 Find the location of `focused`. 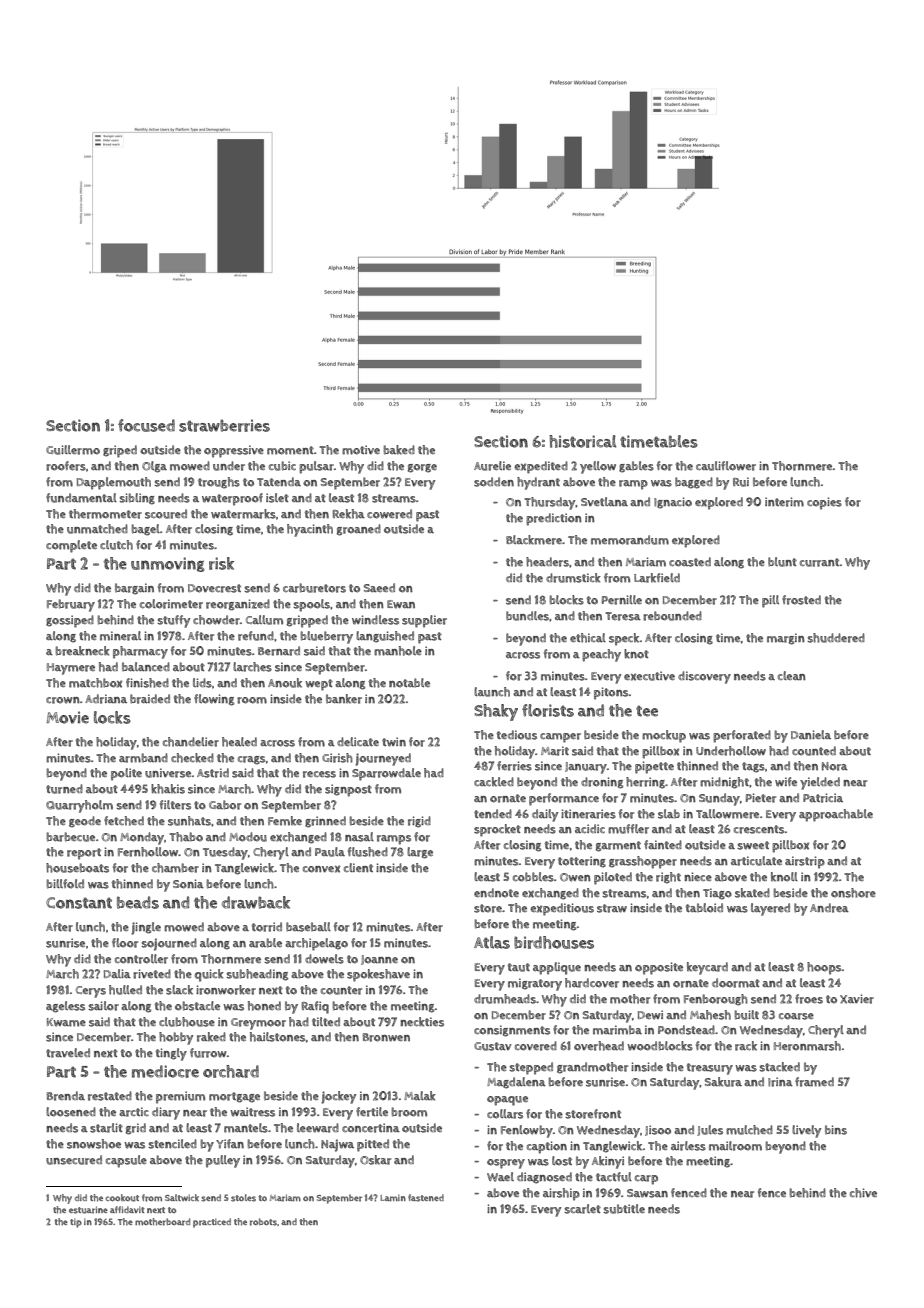

focused is located at coordinates (146, 425).
